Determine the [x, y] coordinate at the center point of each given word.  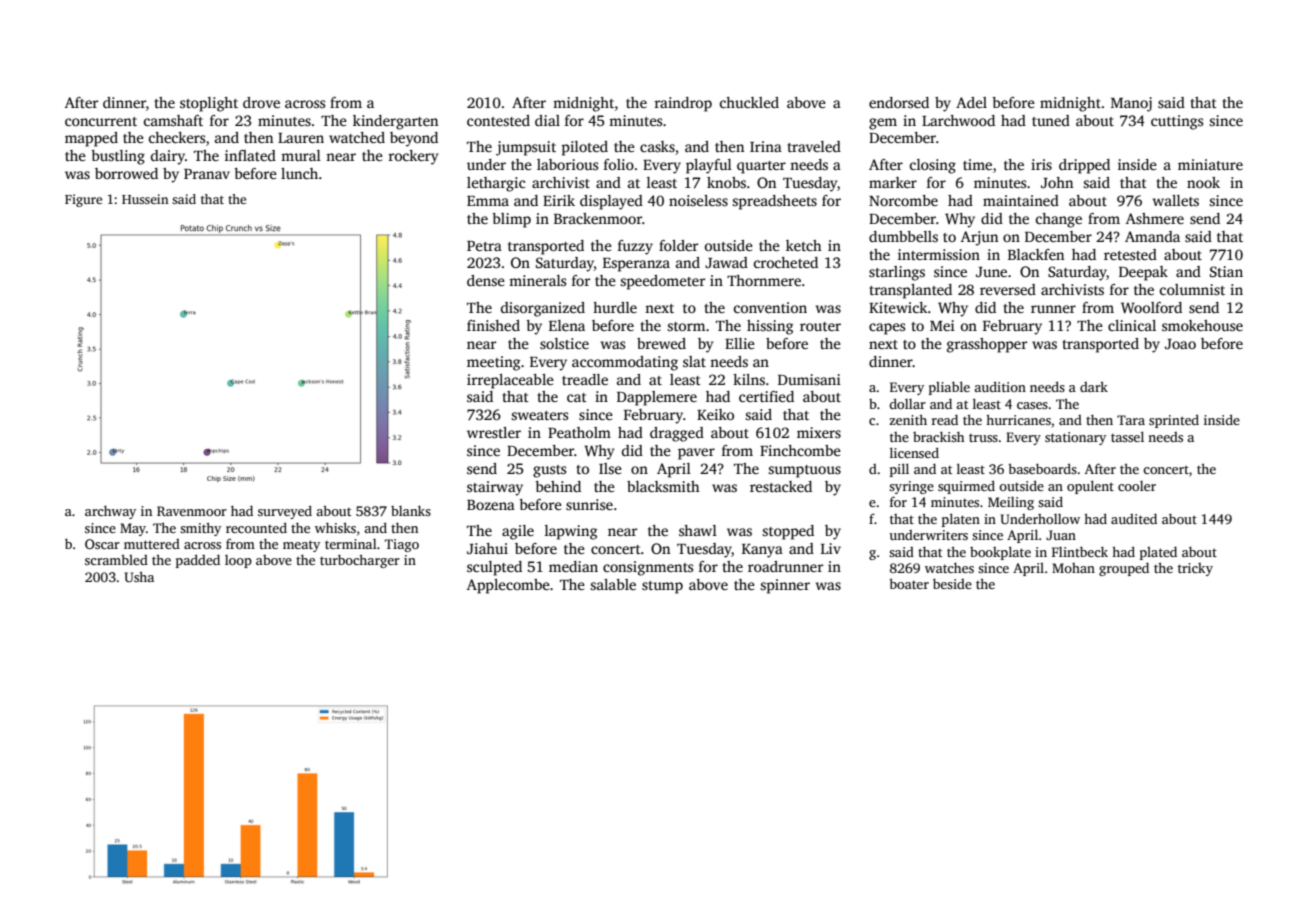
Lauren [301, 138]
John [1057, 182]
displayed [611, 202]
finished [493, 325]
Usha [139, 576]
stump [662, 587]
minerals [537, 280]
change [1059, 220]
